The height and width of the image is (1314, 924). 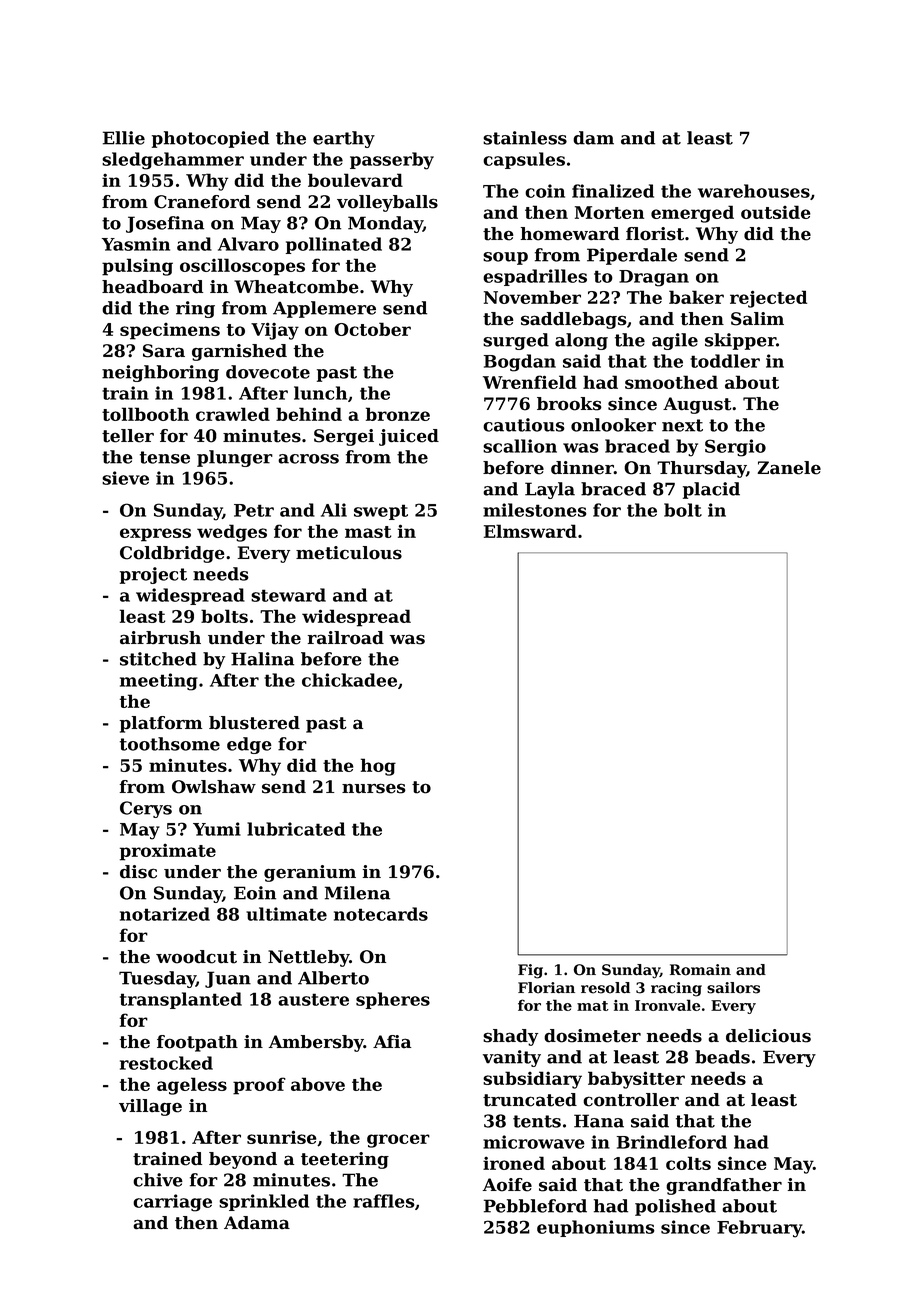 What do you see at coordinates (700, 970) in the image?
I see `Romain` at bounding box center [700, 970].
